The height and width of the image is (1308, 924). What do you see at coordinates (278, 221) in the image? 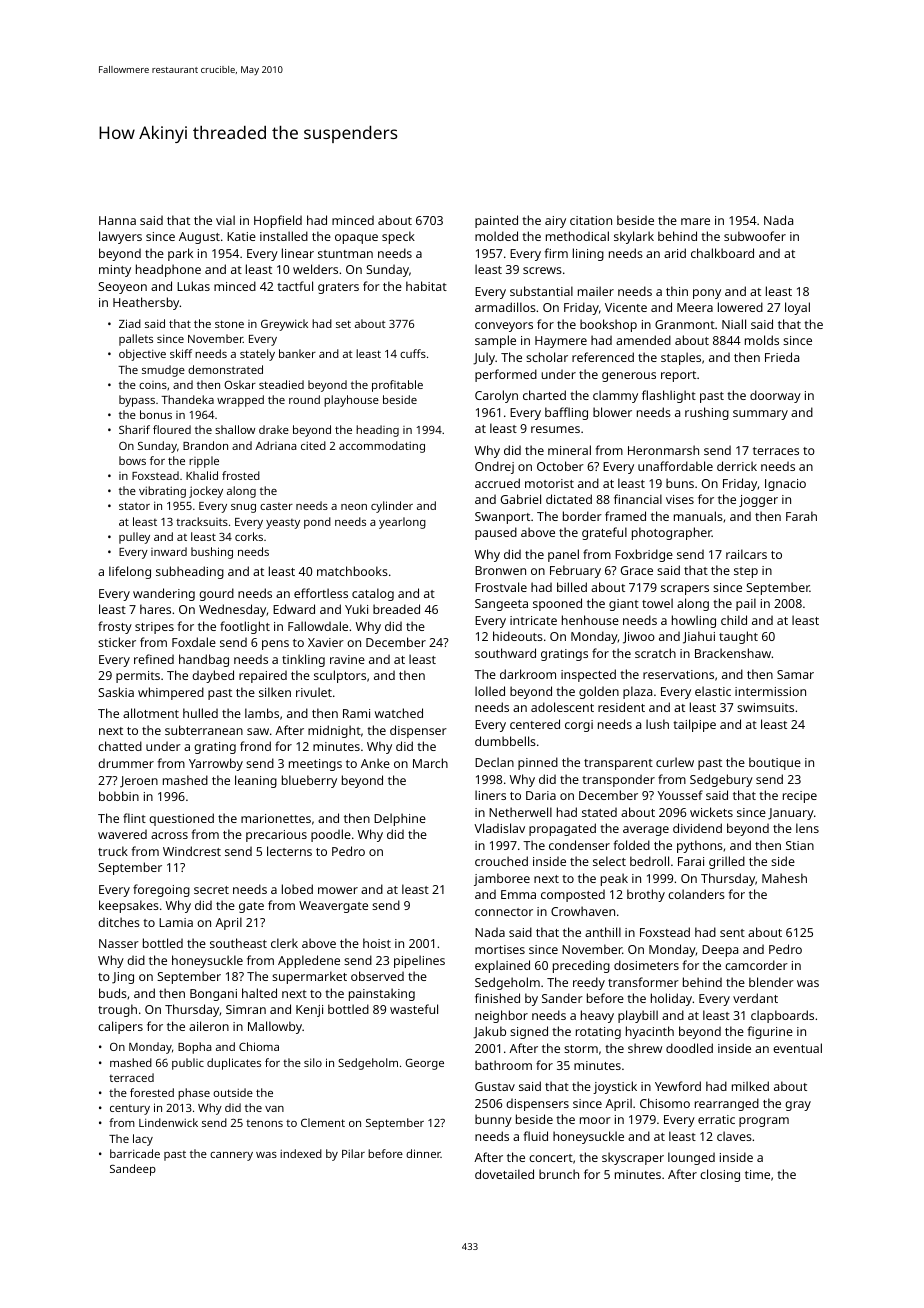
I see `Hopfield` at bounding box center [278, 221].
